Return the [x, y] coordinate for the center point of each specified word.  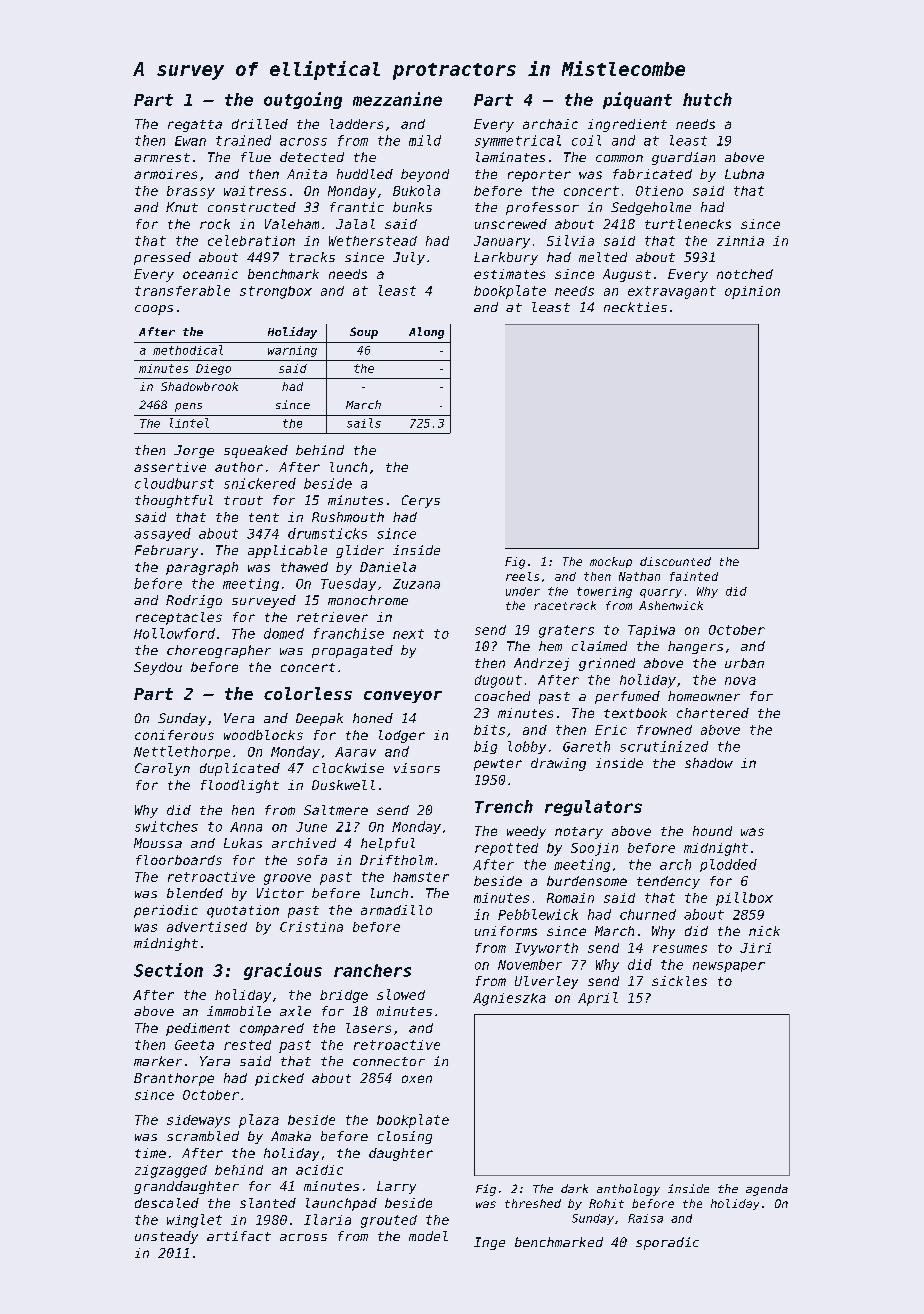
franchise [349, 633]
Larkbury [506, 258]
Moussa [158, 843]
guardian [683, 158]
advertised [207, 927]
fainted [694, 576]
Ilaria [327, 1219]
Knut [182, 207]
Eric [611, 730]
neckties [635, 307]
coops [154, 310]
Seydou [158, 668]
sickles [679, 981]
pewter [498, 765]
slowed [401, 994]
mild [425, 140]
